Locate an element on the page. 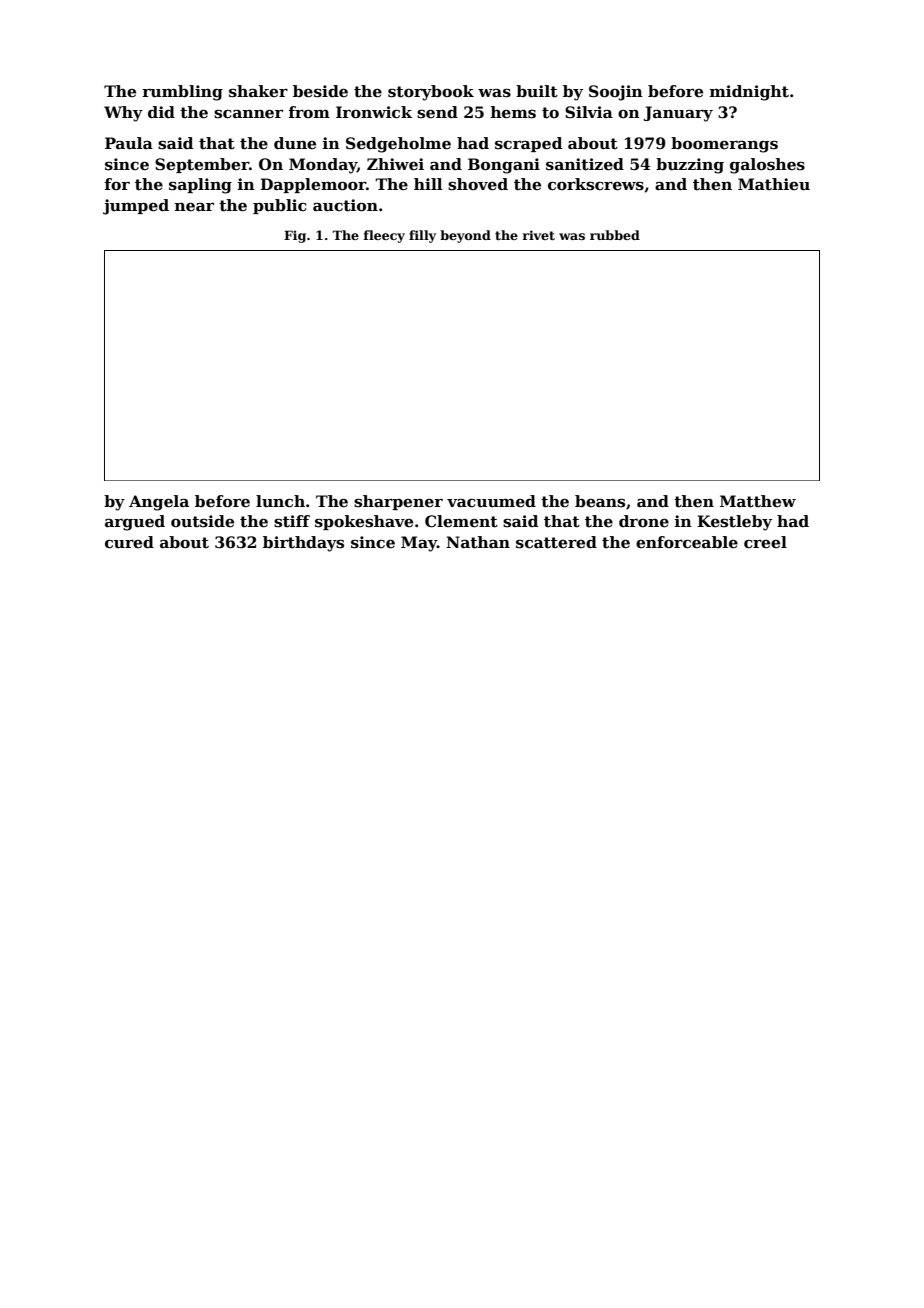  Fig is located at coordinates (295, 236).
